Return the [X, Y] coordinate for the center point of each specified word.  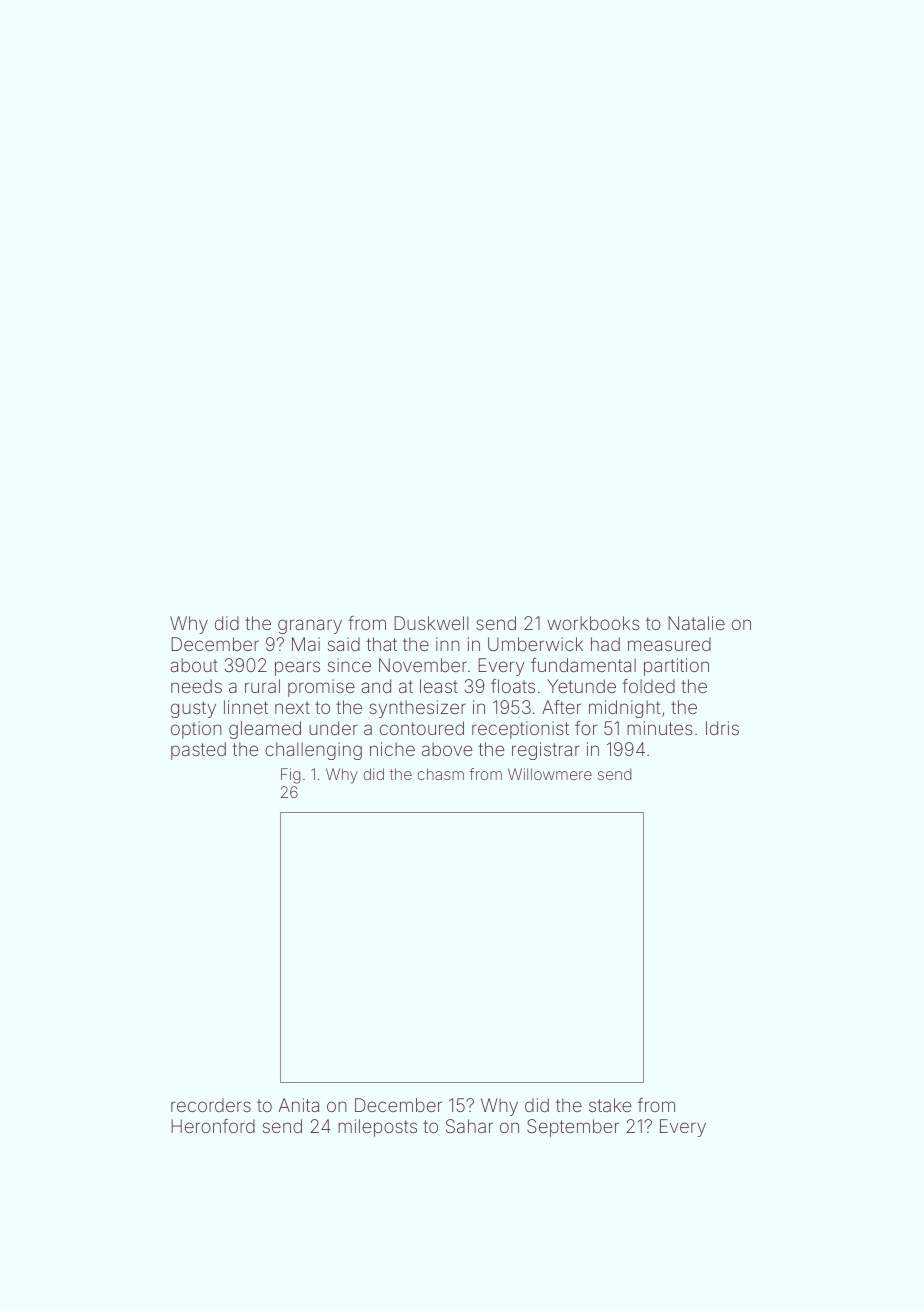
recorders [211, 1105]
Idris [722, 728]
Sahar [469, 1126]
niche [392, 749]
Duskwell [431, 623]
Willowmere [550, 774]
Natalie [696, 623]
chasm [440, 774]
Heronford [213, 1126]
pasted [198, 751]
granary [310, 626]
